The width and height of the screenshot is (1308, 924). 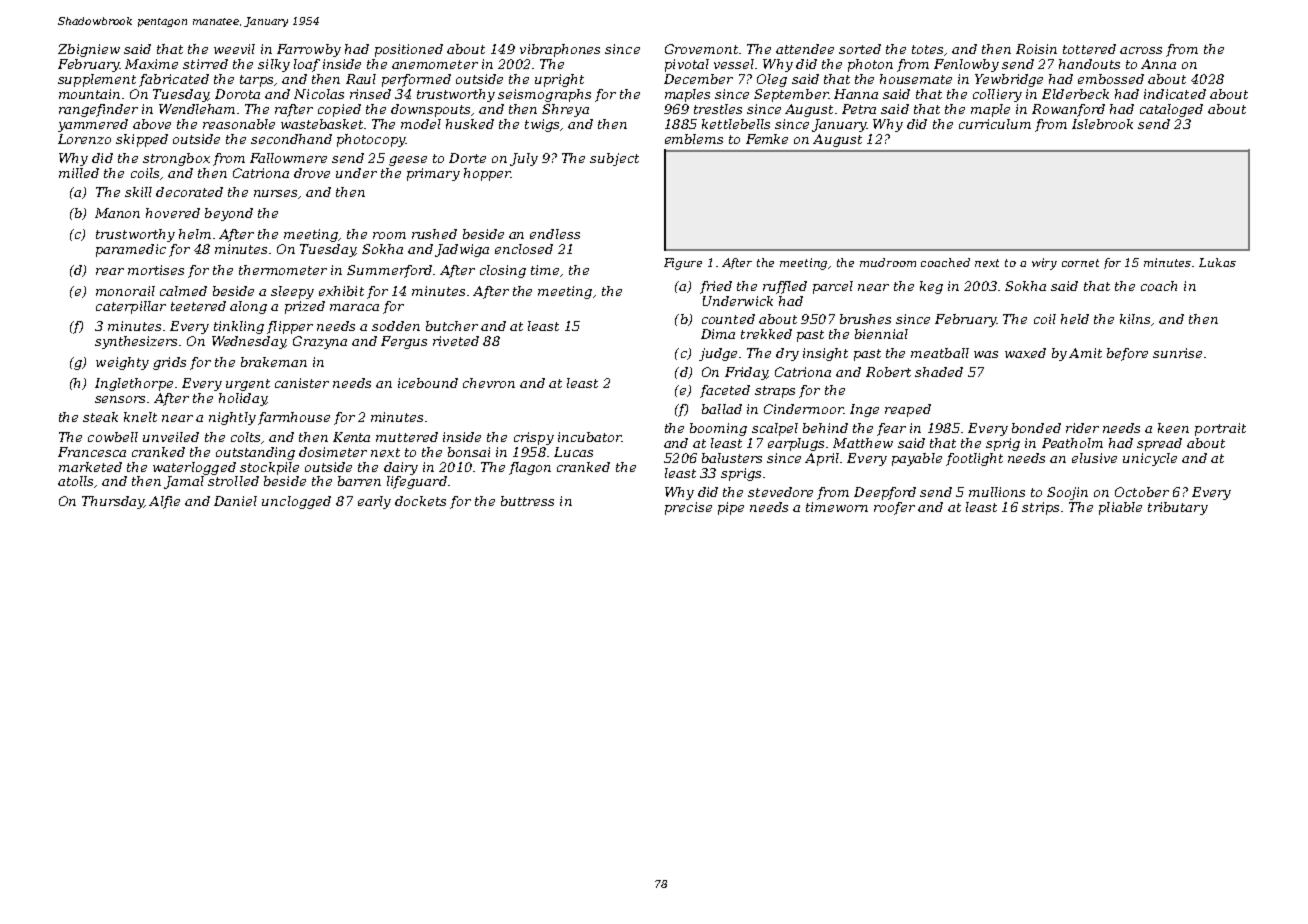 I want to click on incubator, so click(x=590, y=437).
